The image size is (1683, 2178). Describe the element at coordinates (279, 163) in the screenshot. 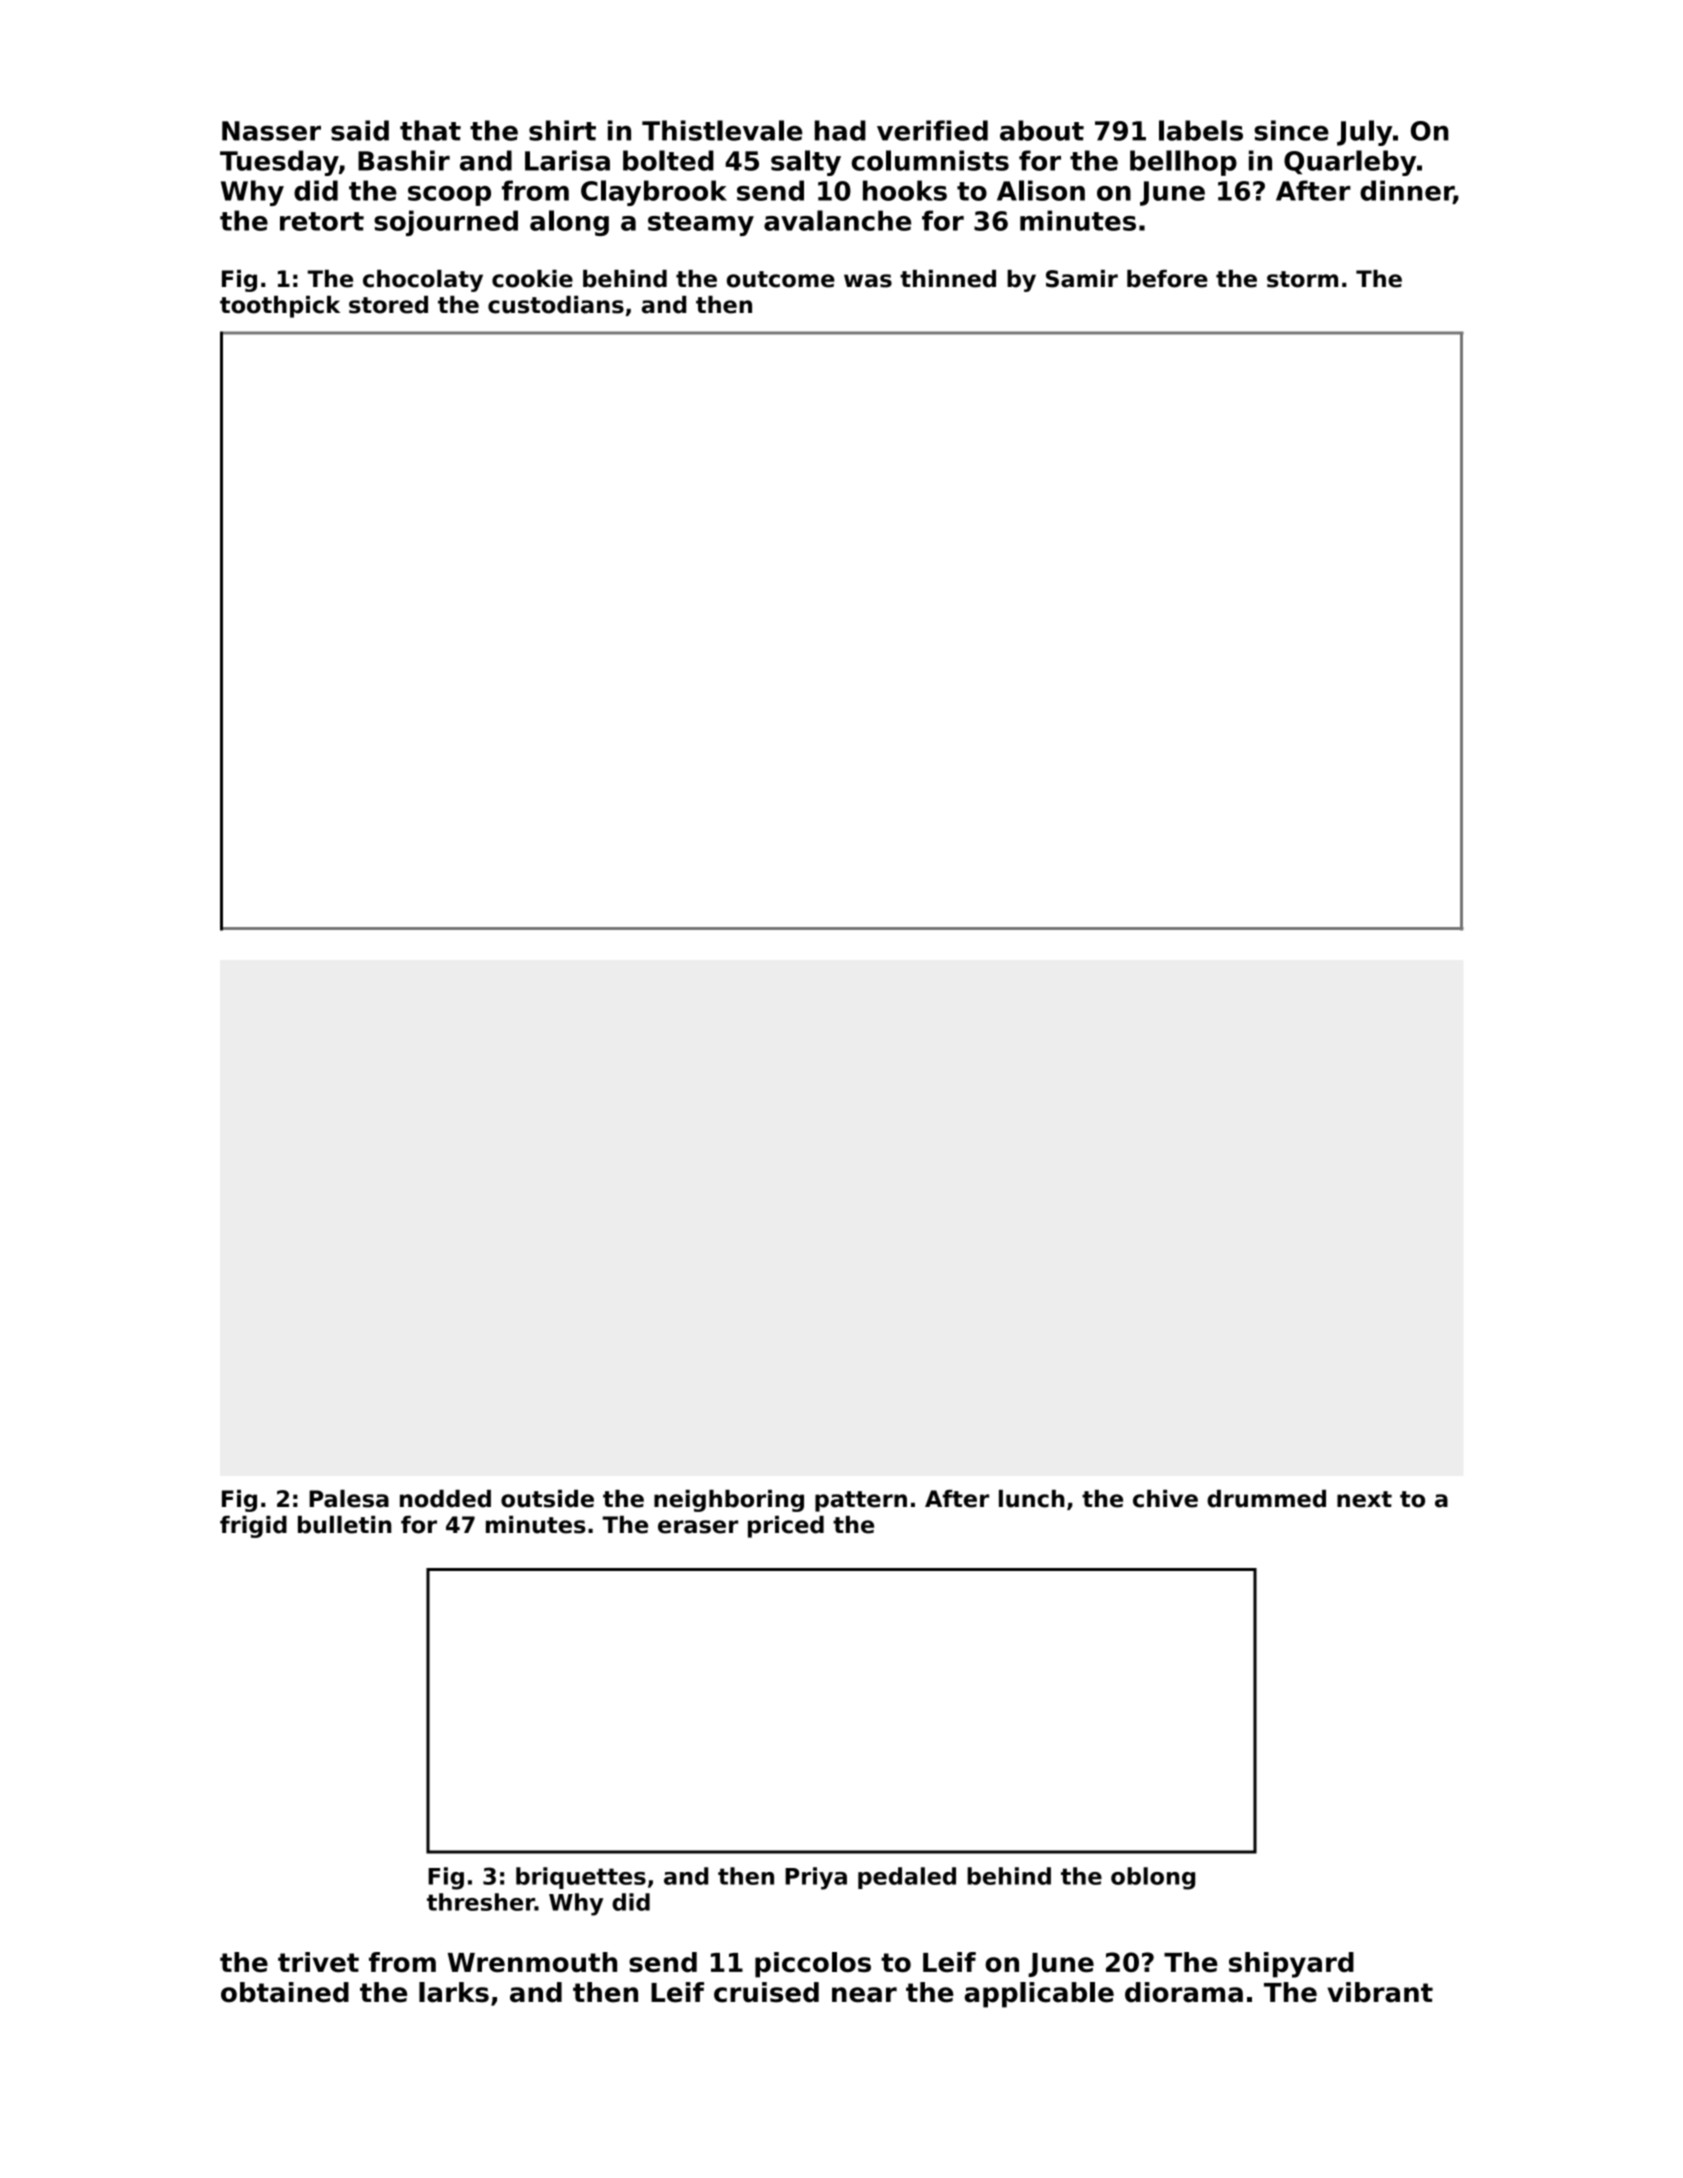

I see `Tuesday` at that location.
